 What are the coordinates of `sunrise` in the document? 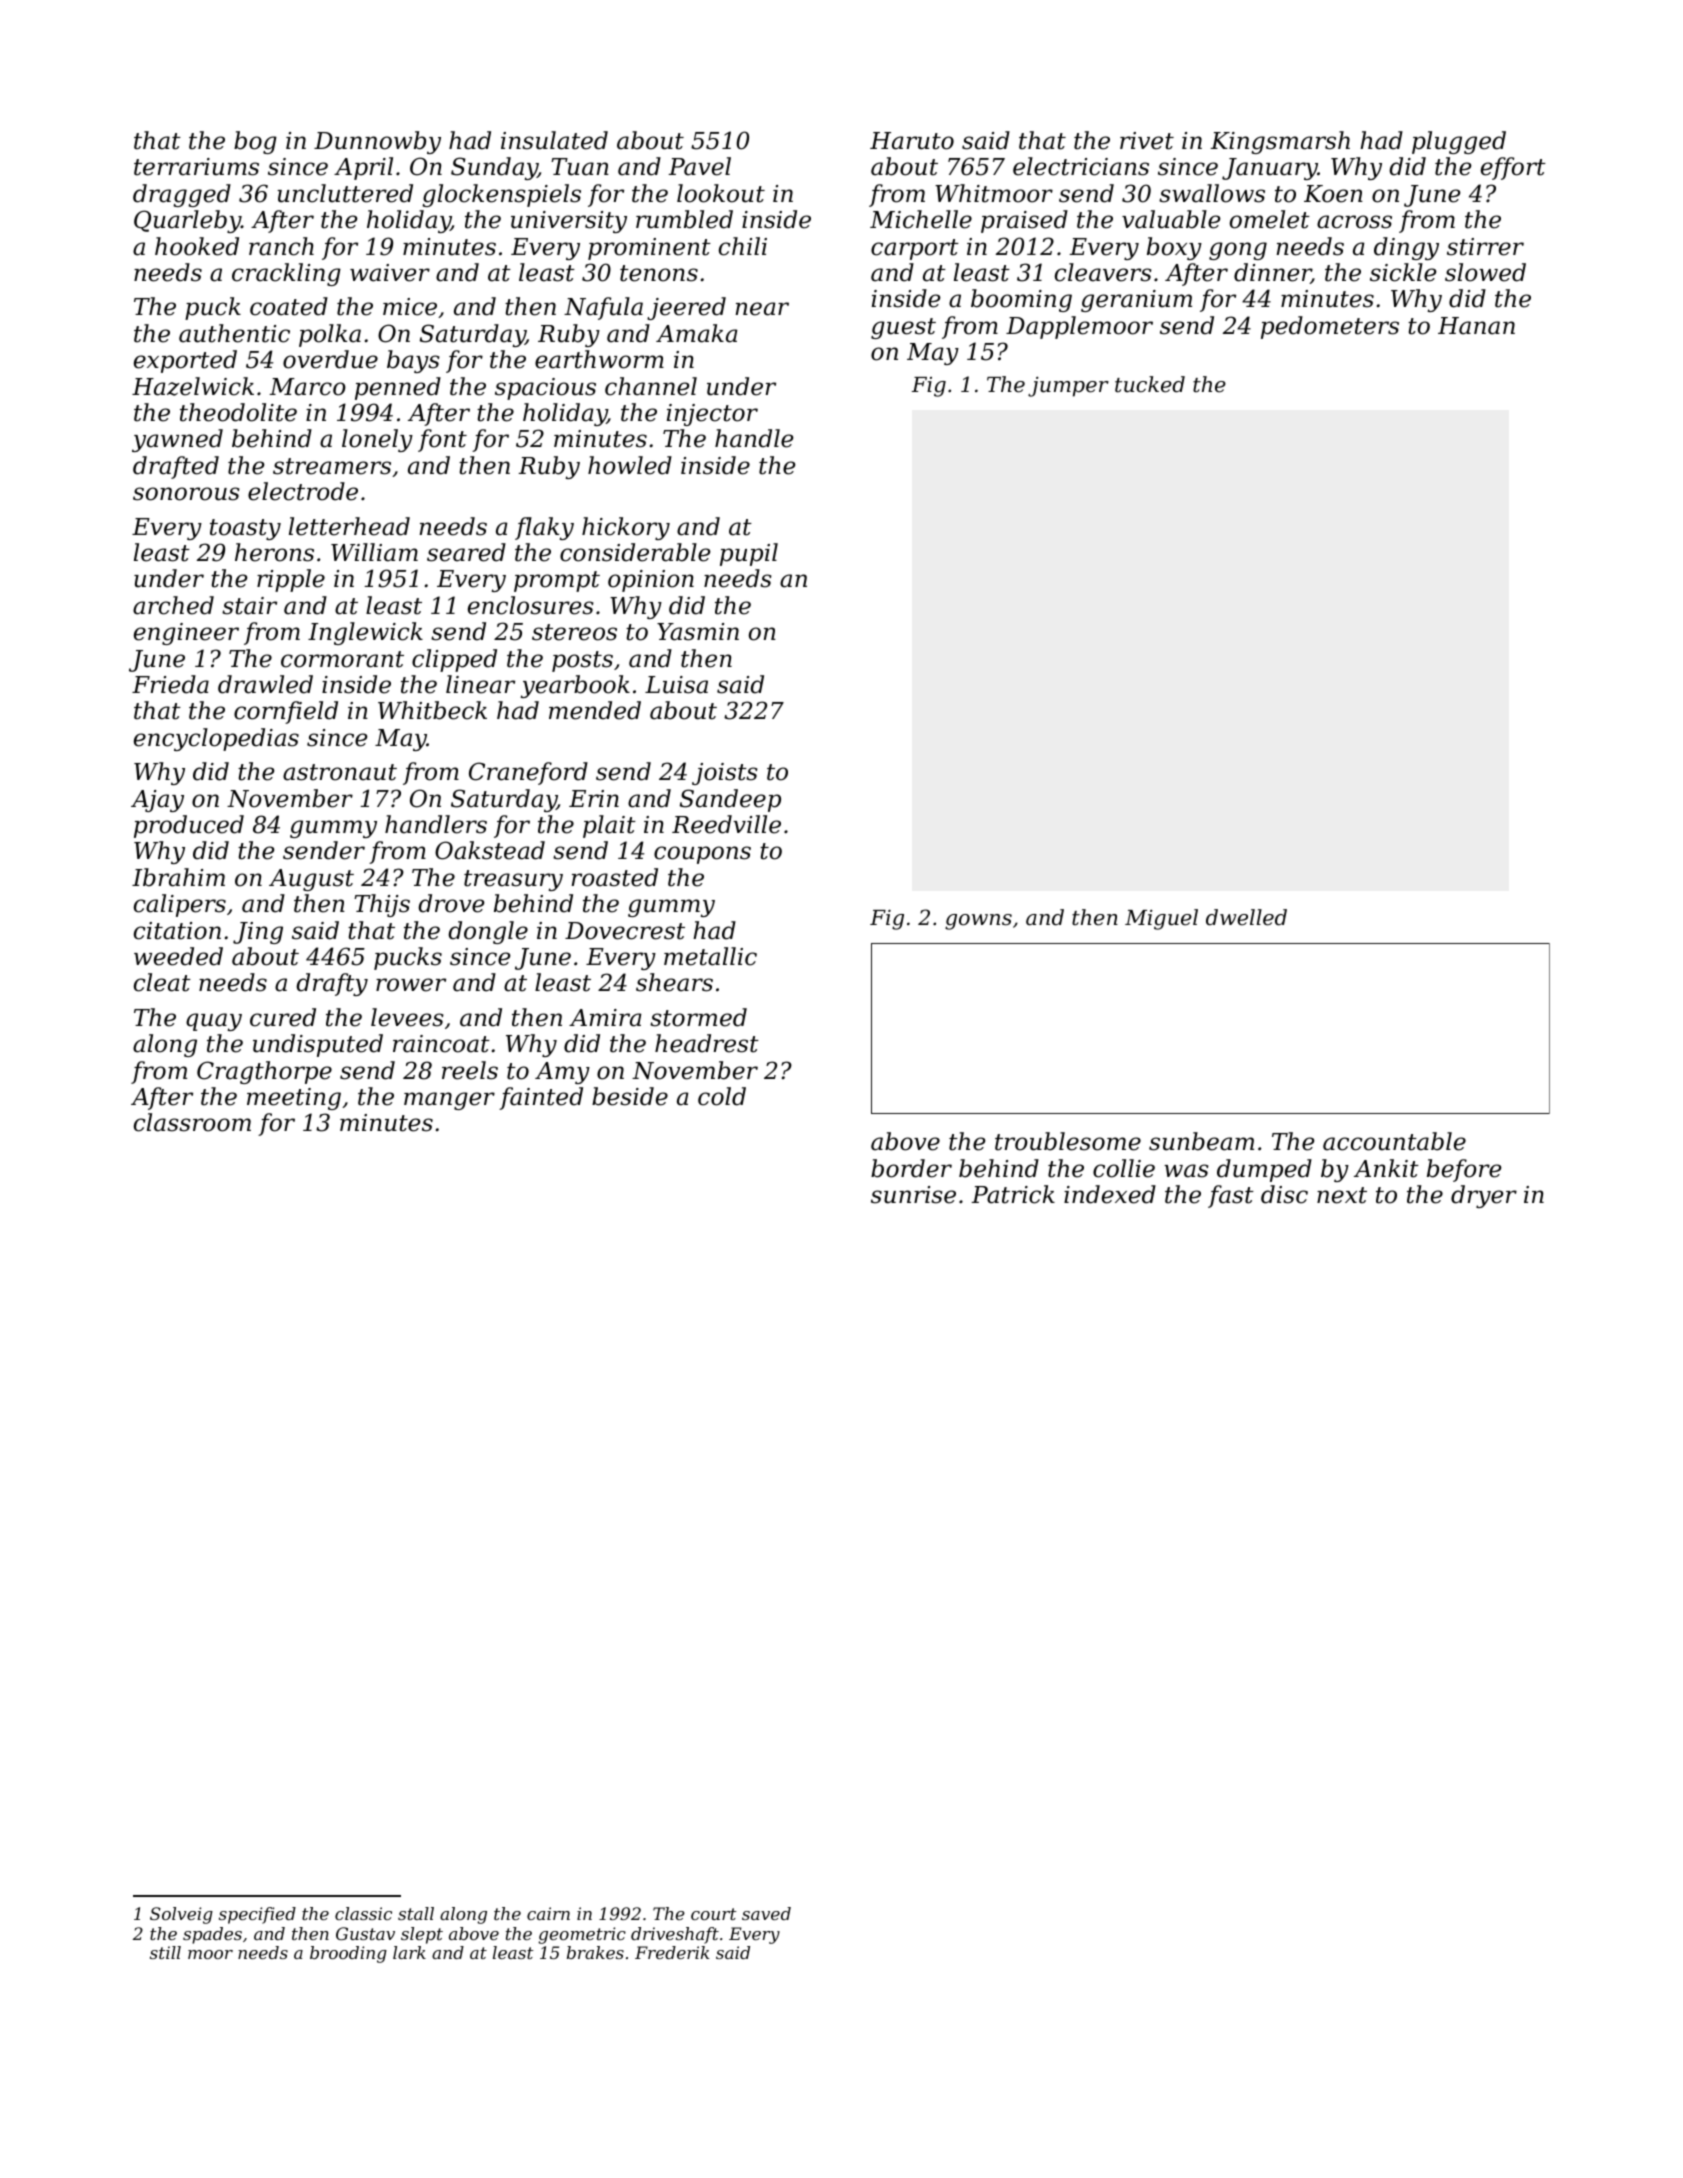 It's located at (913, 1195).
